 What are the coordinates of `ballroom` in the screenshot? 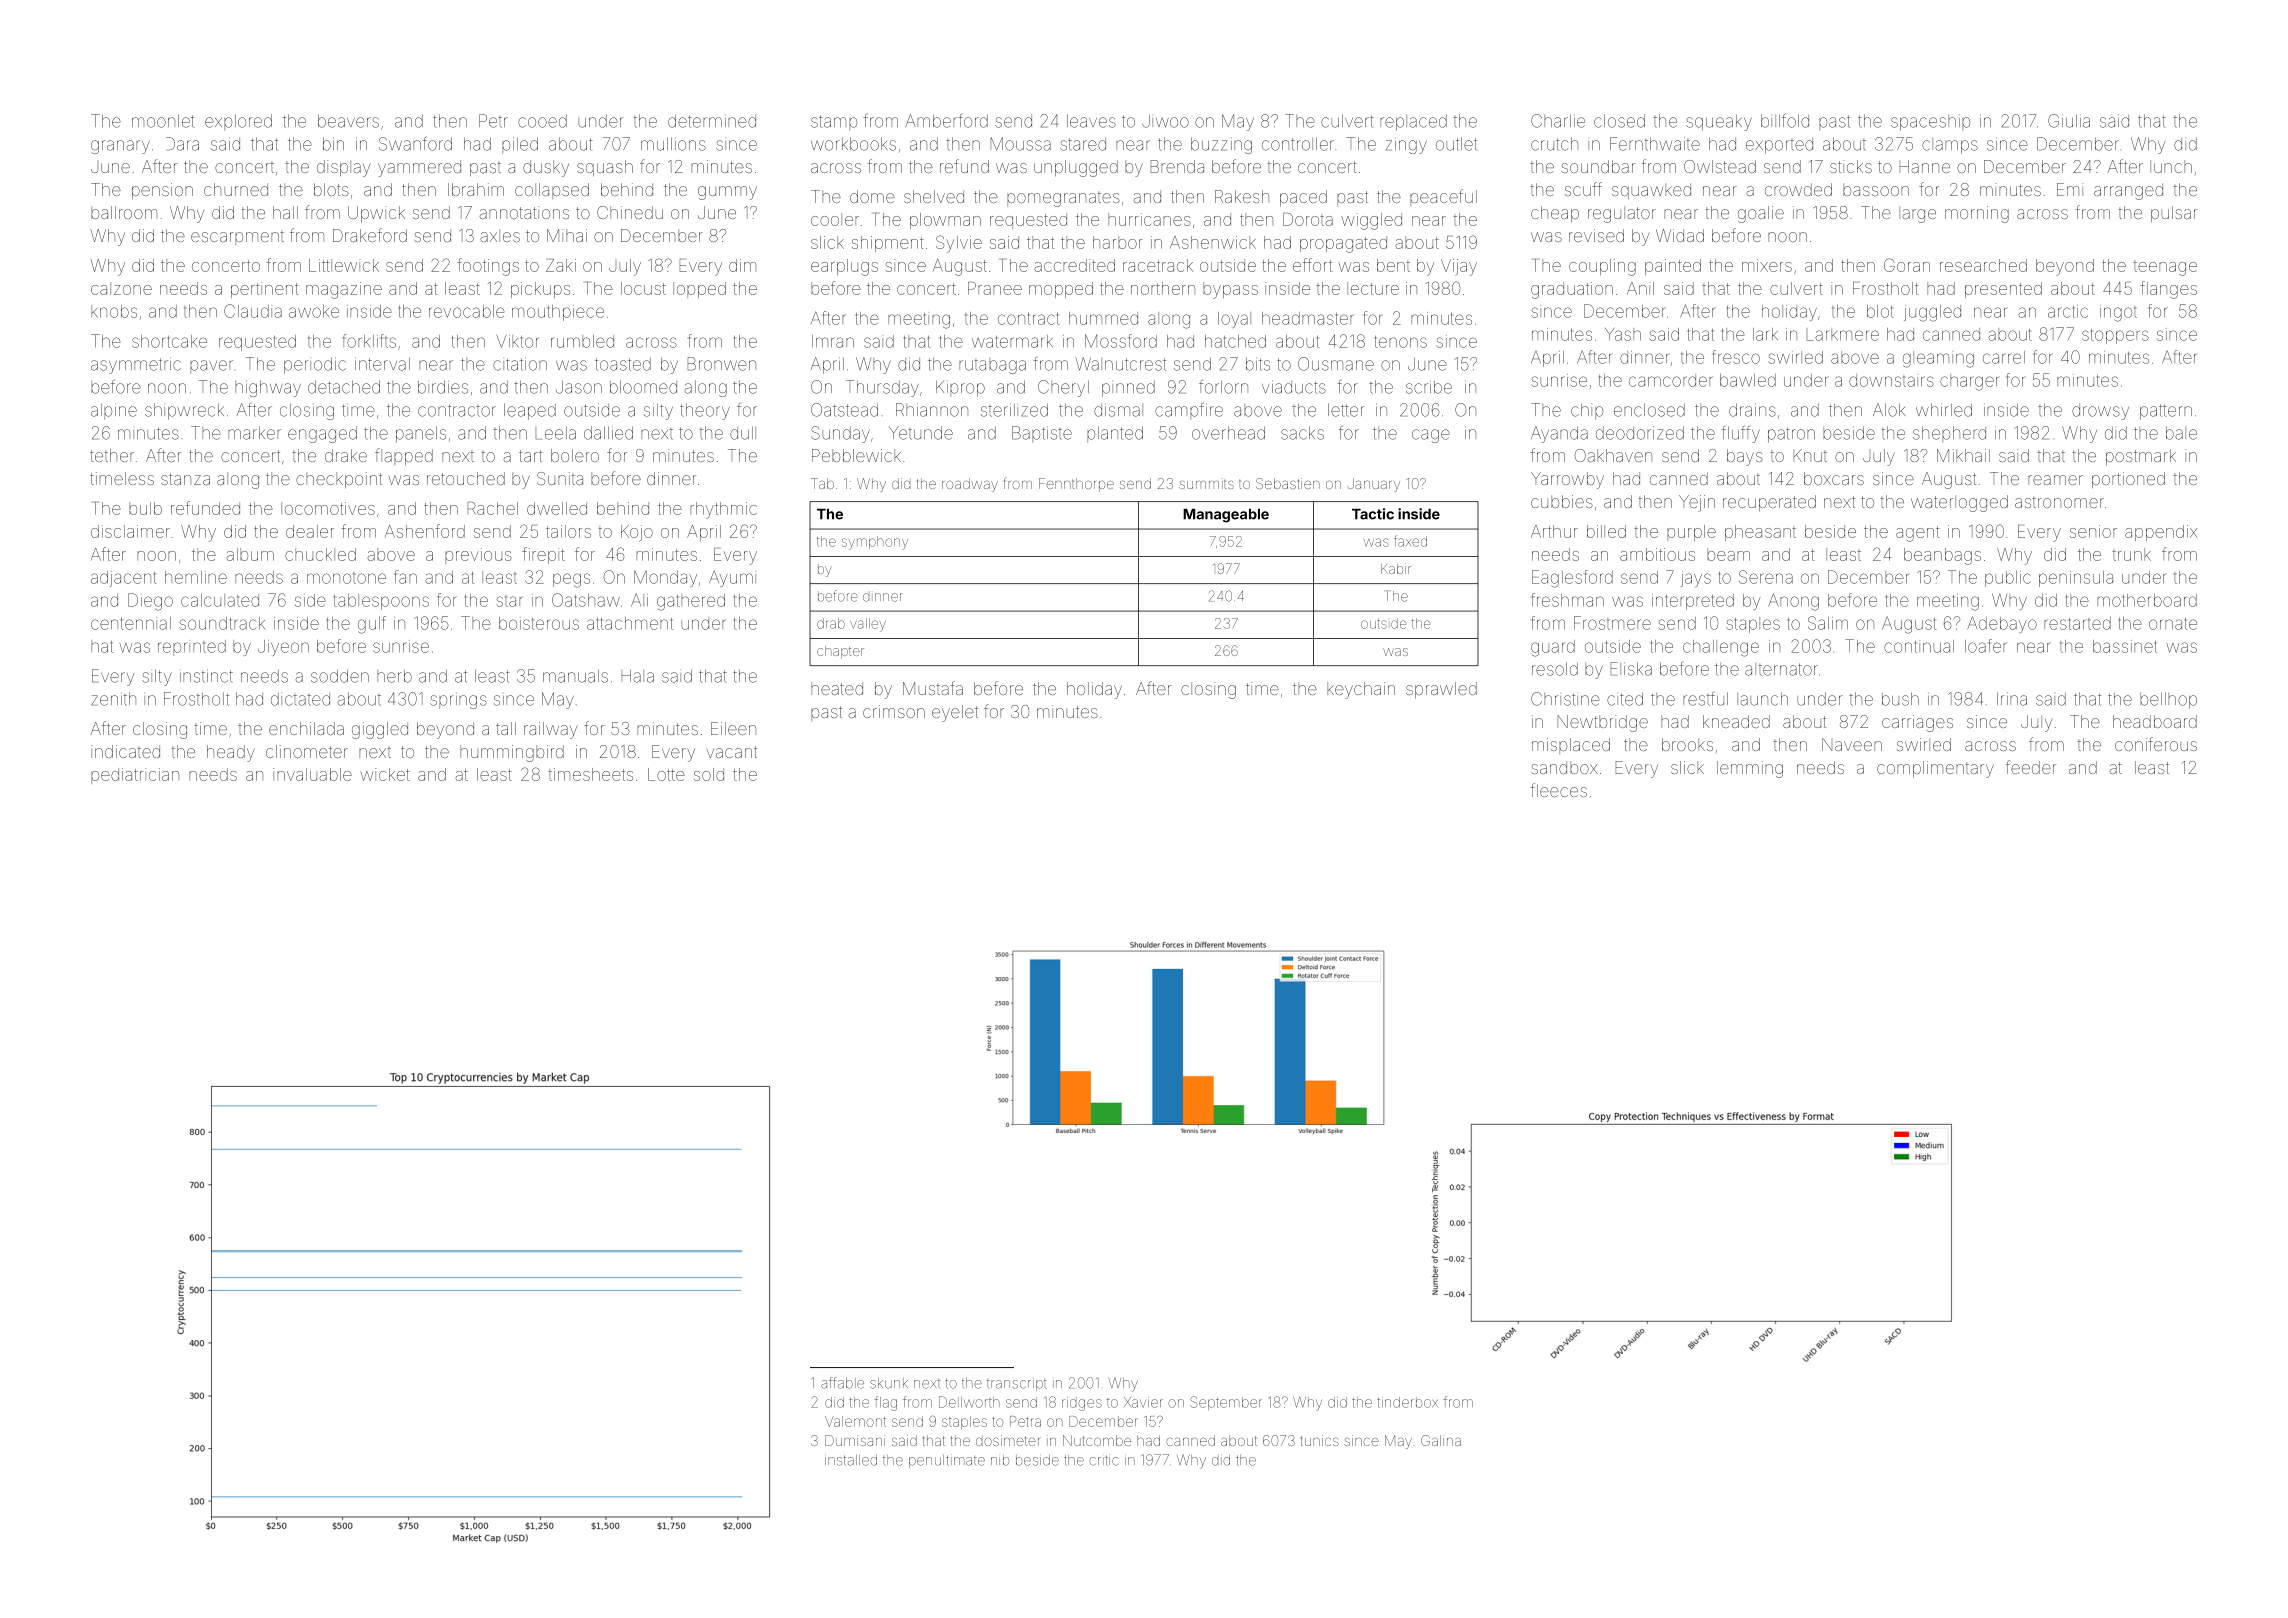 It's located at (124, 212).
